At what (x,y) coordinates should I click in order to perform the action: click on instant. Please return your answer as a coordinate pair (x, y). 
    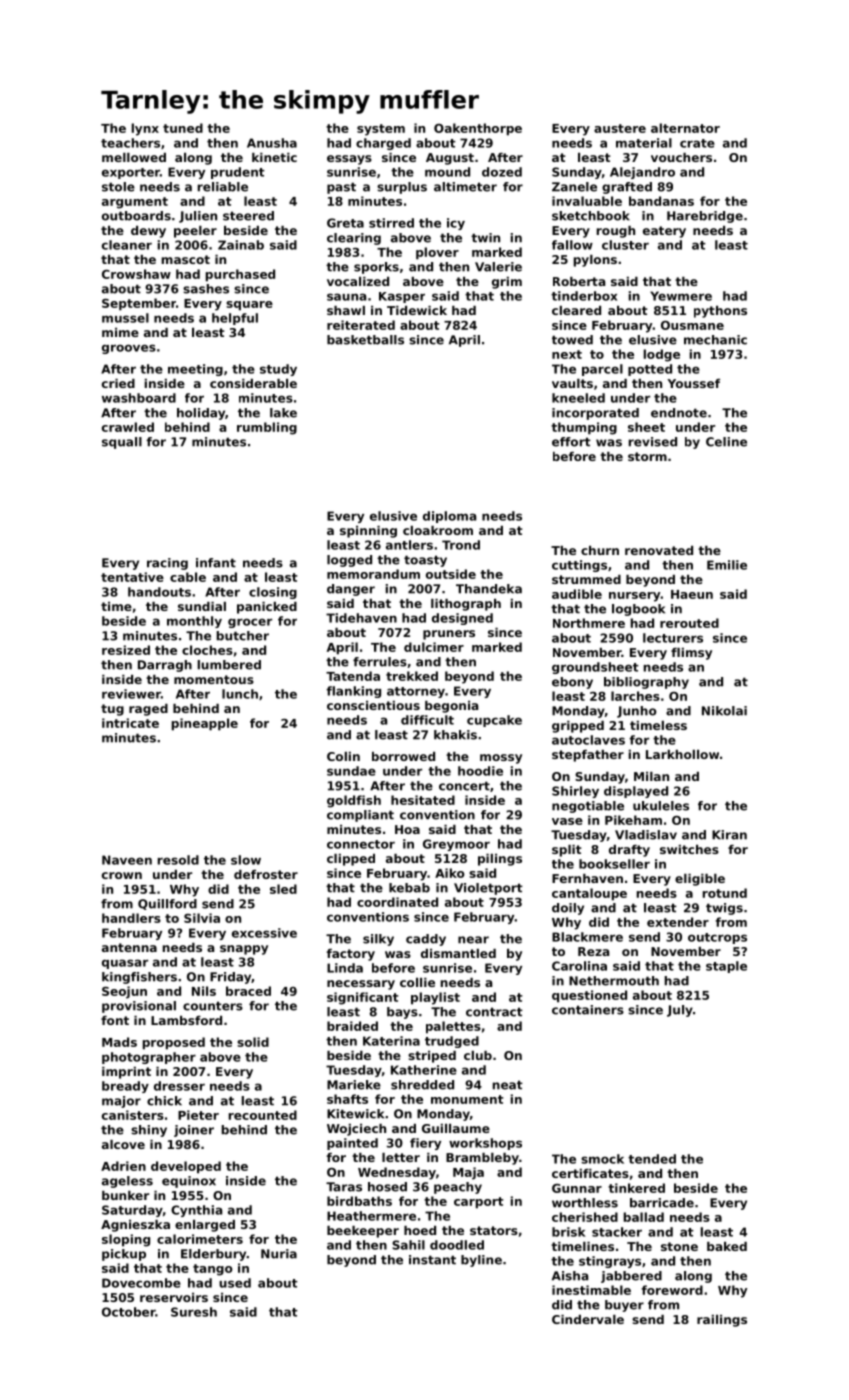
    Looking at the image, I should click on (432, 1260).
